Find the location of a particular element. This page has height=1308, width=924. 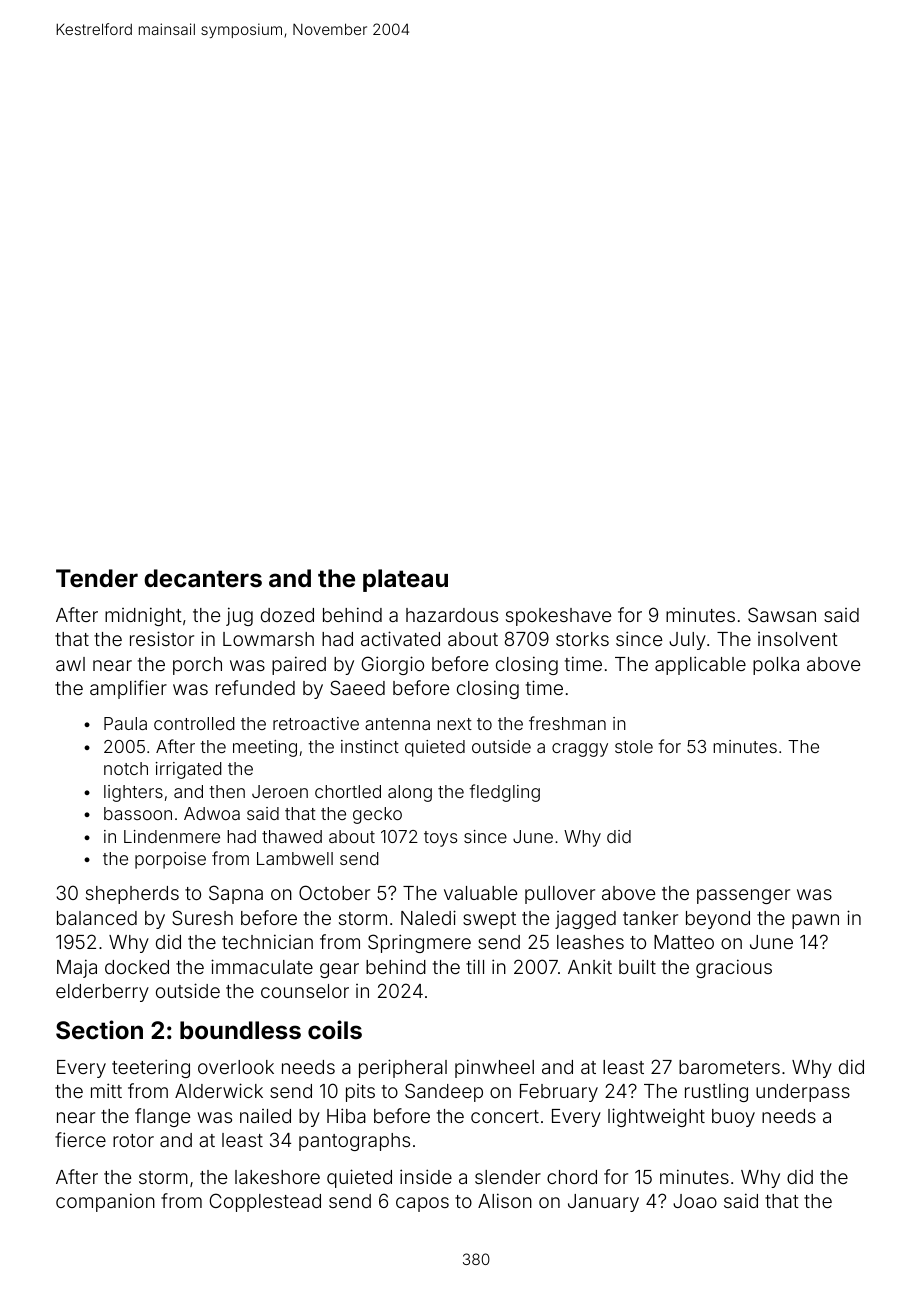

till is located at coordinates (475, 966).
